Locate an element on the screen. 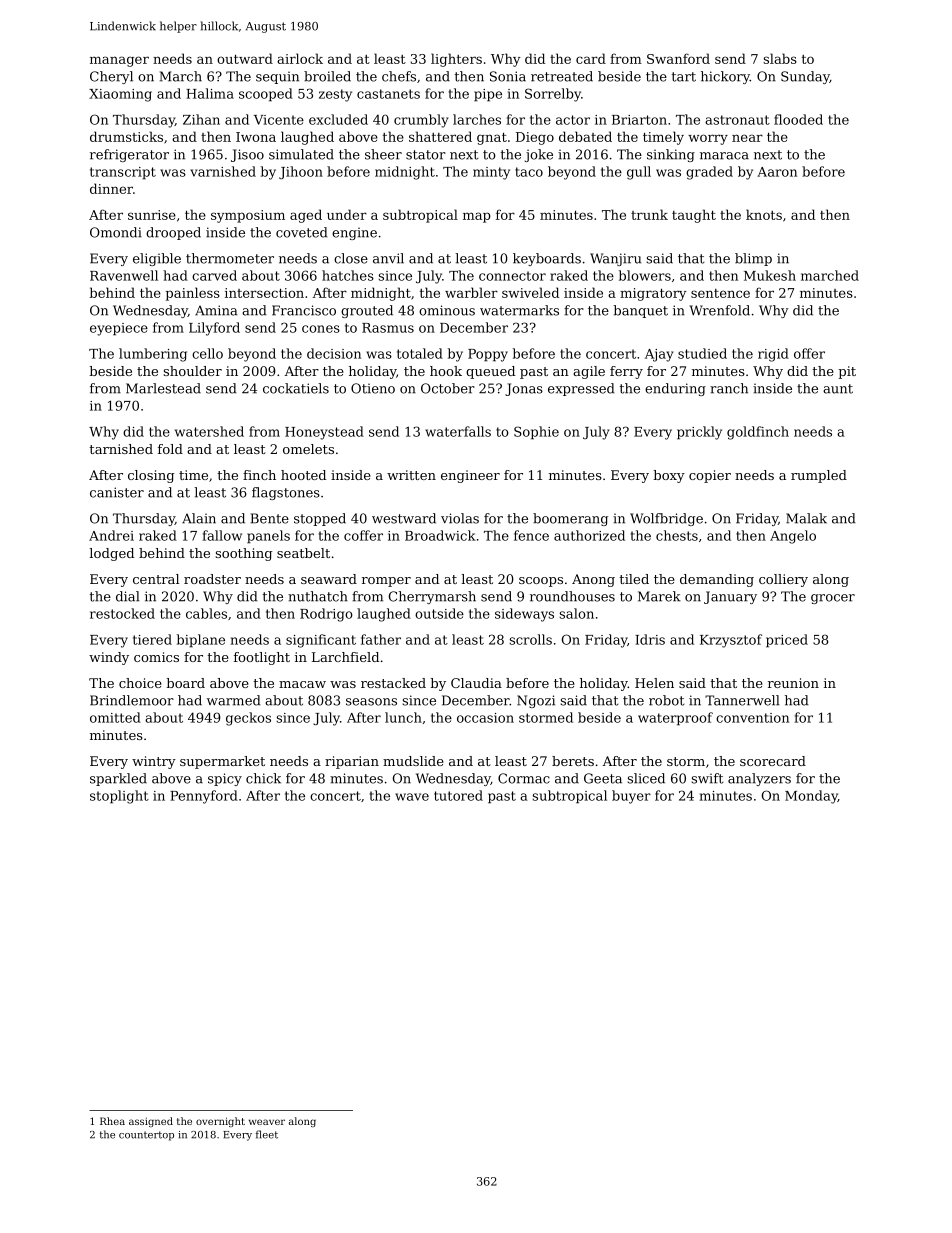  Poppy is located at coordinates (488, 355).
